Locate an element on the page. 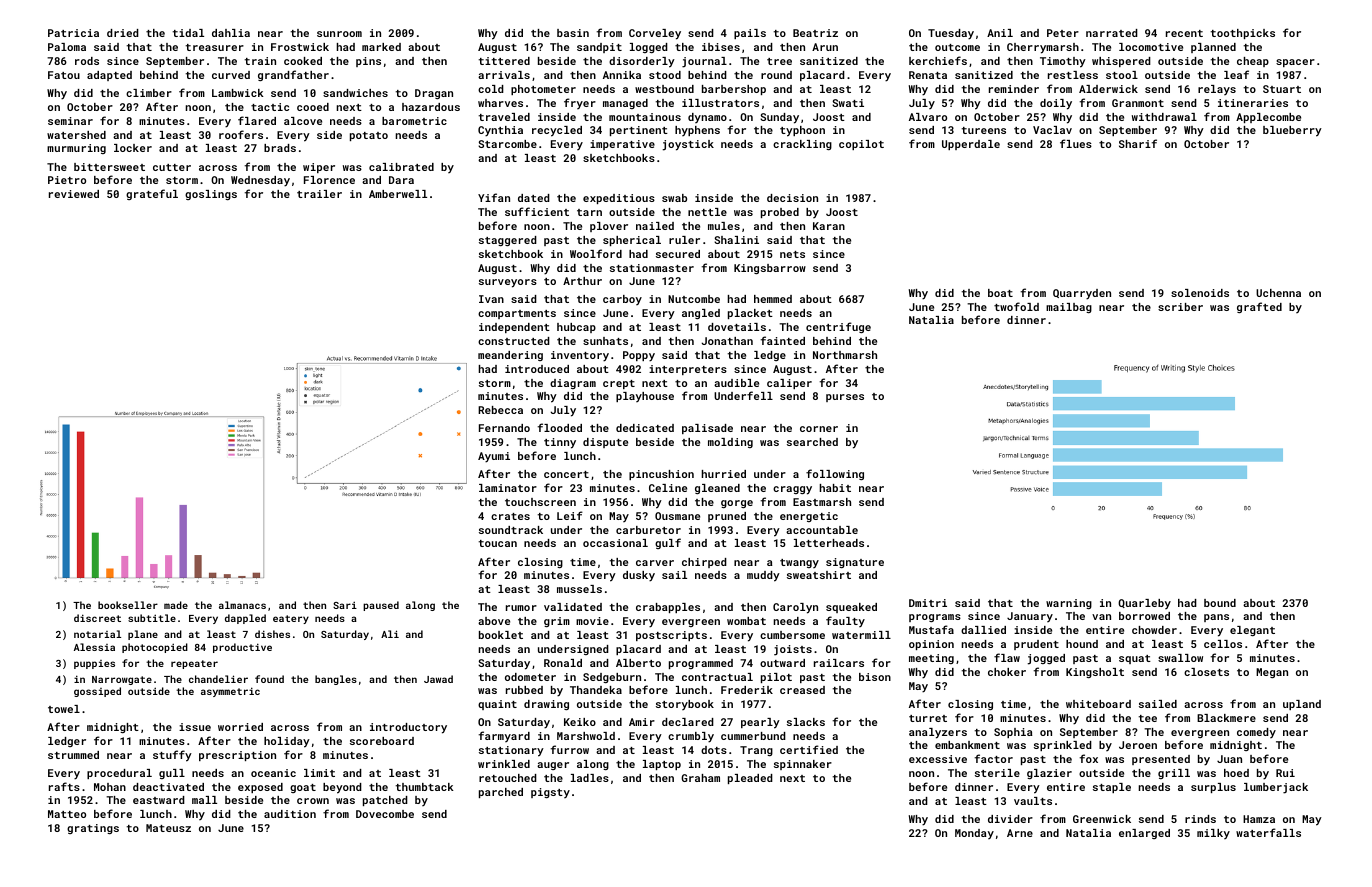  Quarryden is located at coordinates (1082, 294).
